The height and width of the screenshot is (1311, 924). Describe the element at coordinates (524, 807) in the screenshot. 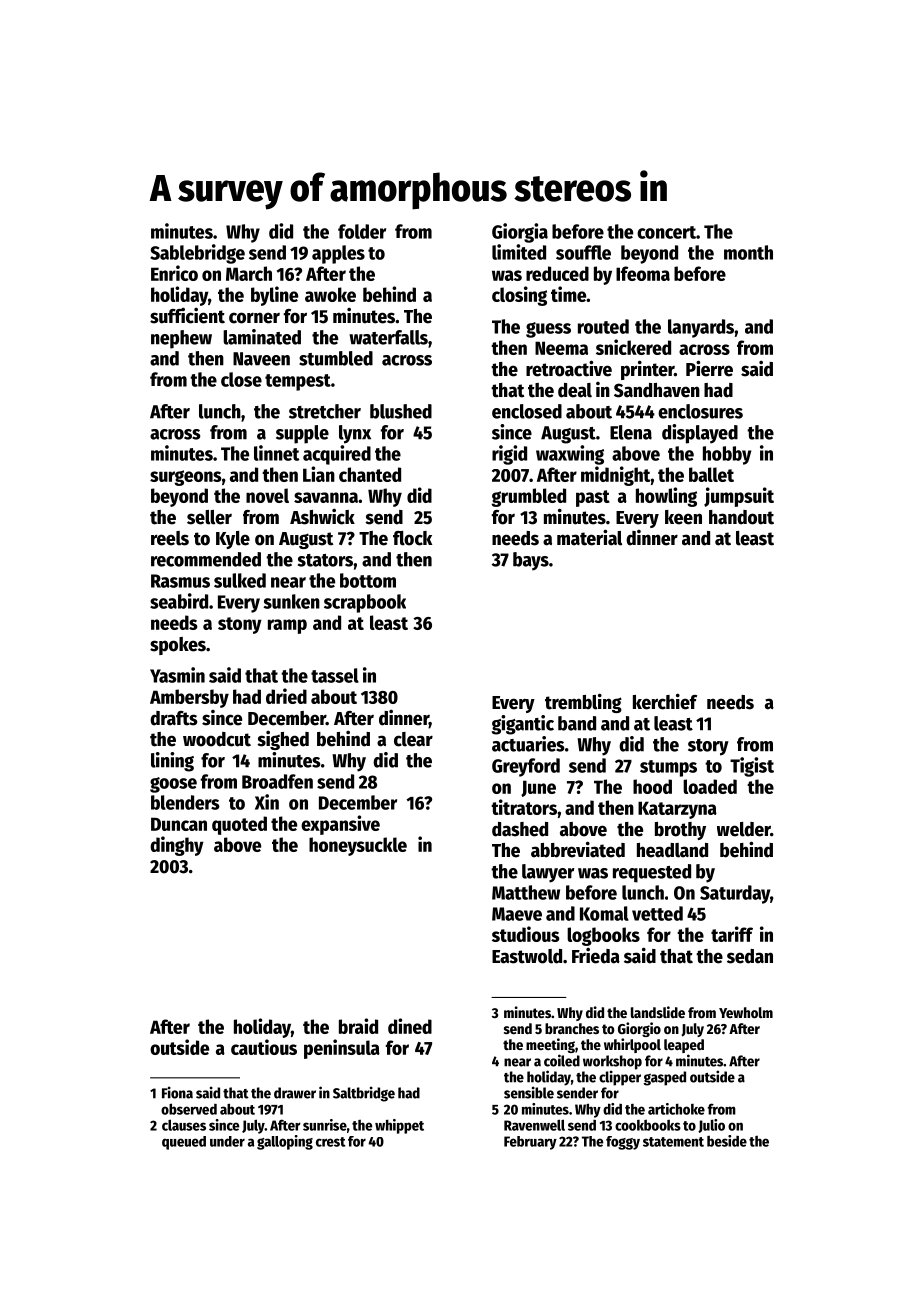

I see `titrators` at that location.
